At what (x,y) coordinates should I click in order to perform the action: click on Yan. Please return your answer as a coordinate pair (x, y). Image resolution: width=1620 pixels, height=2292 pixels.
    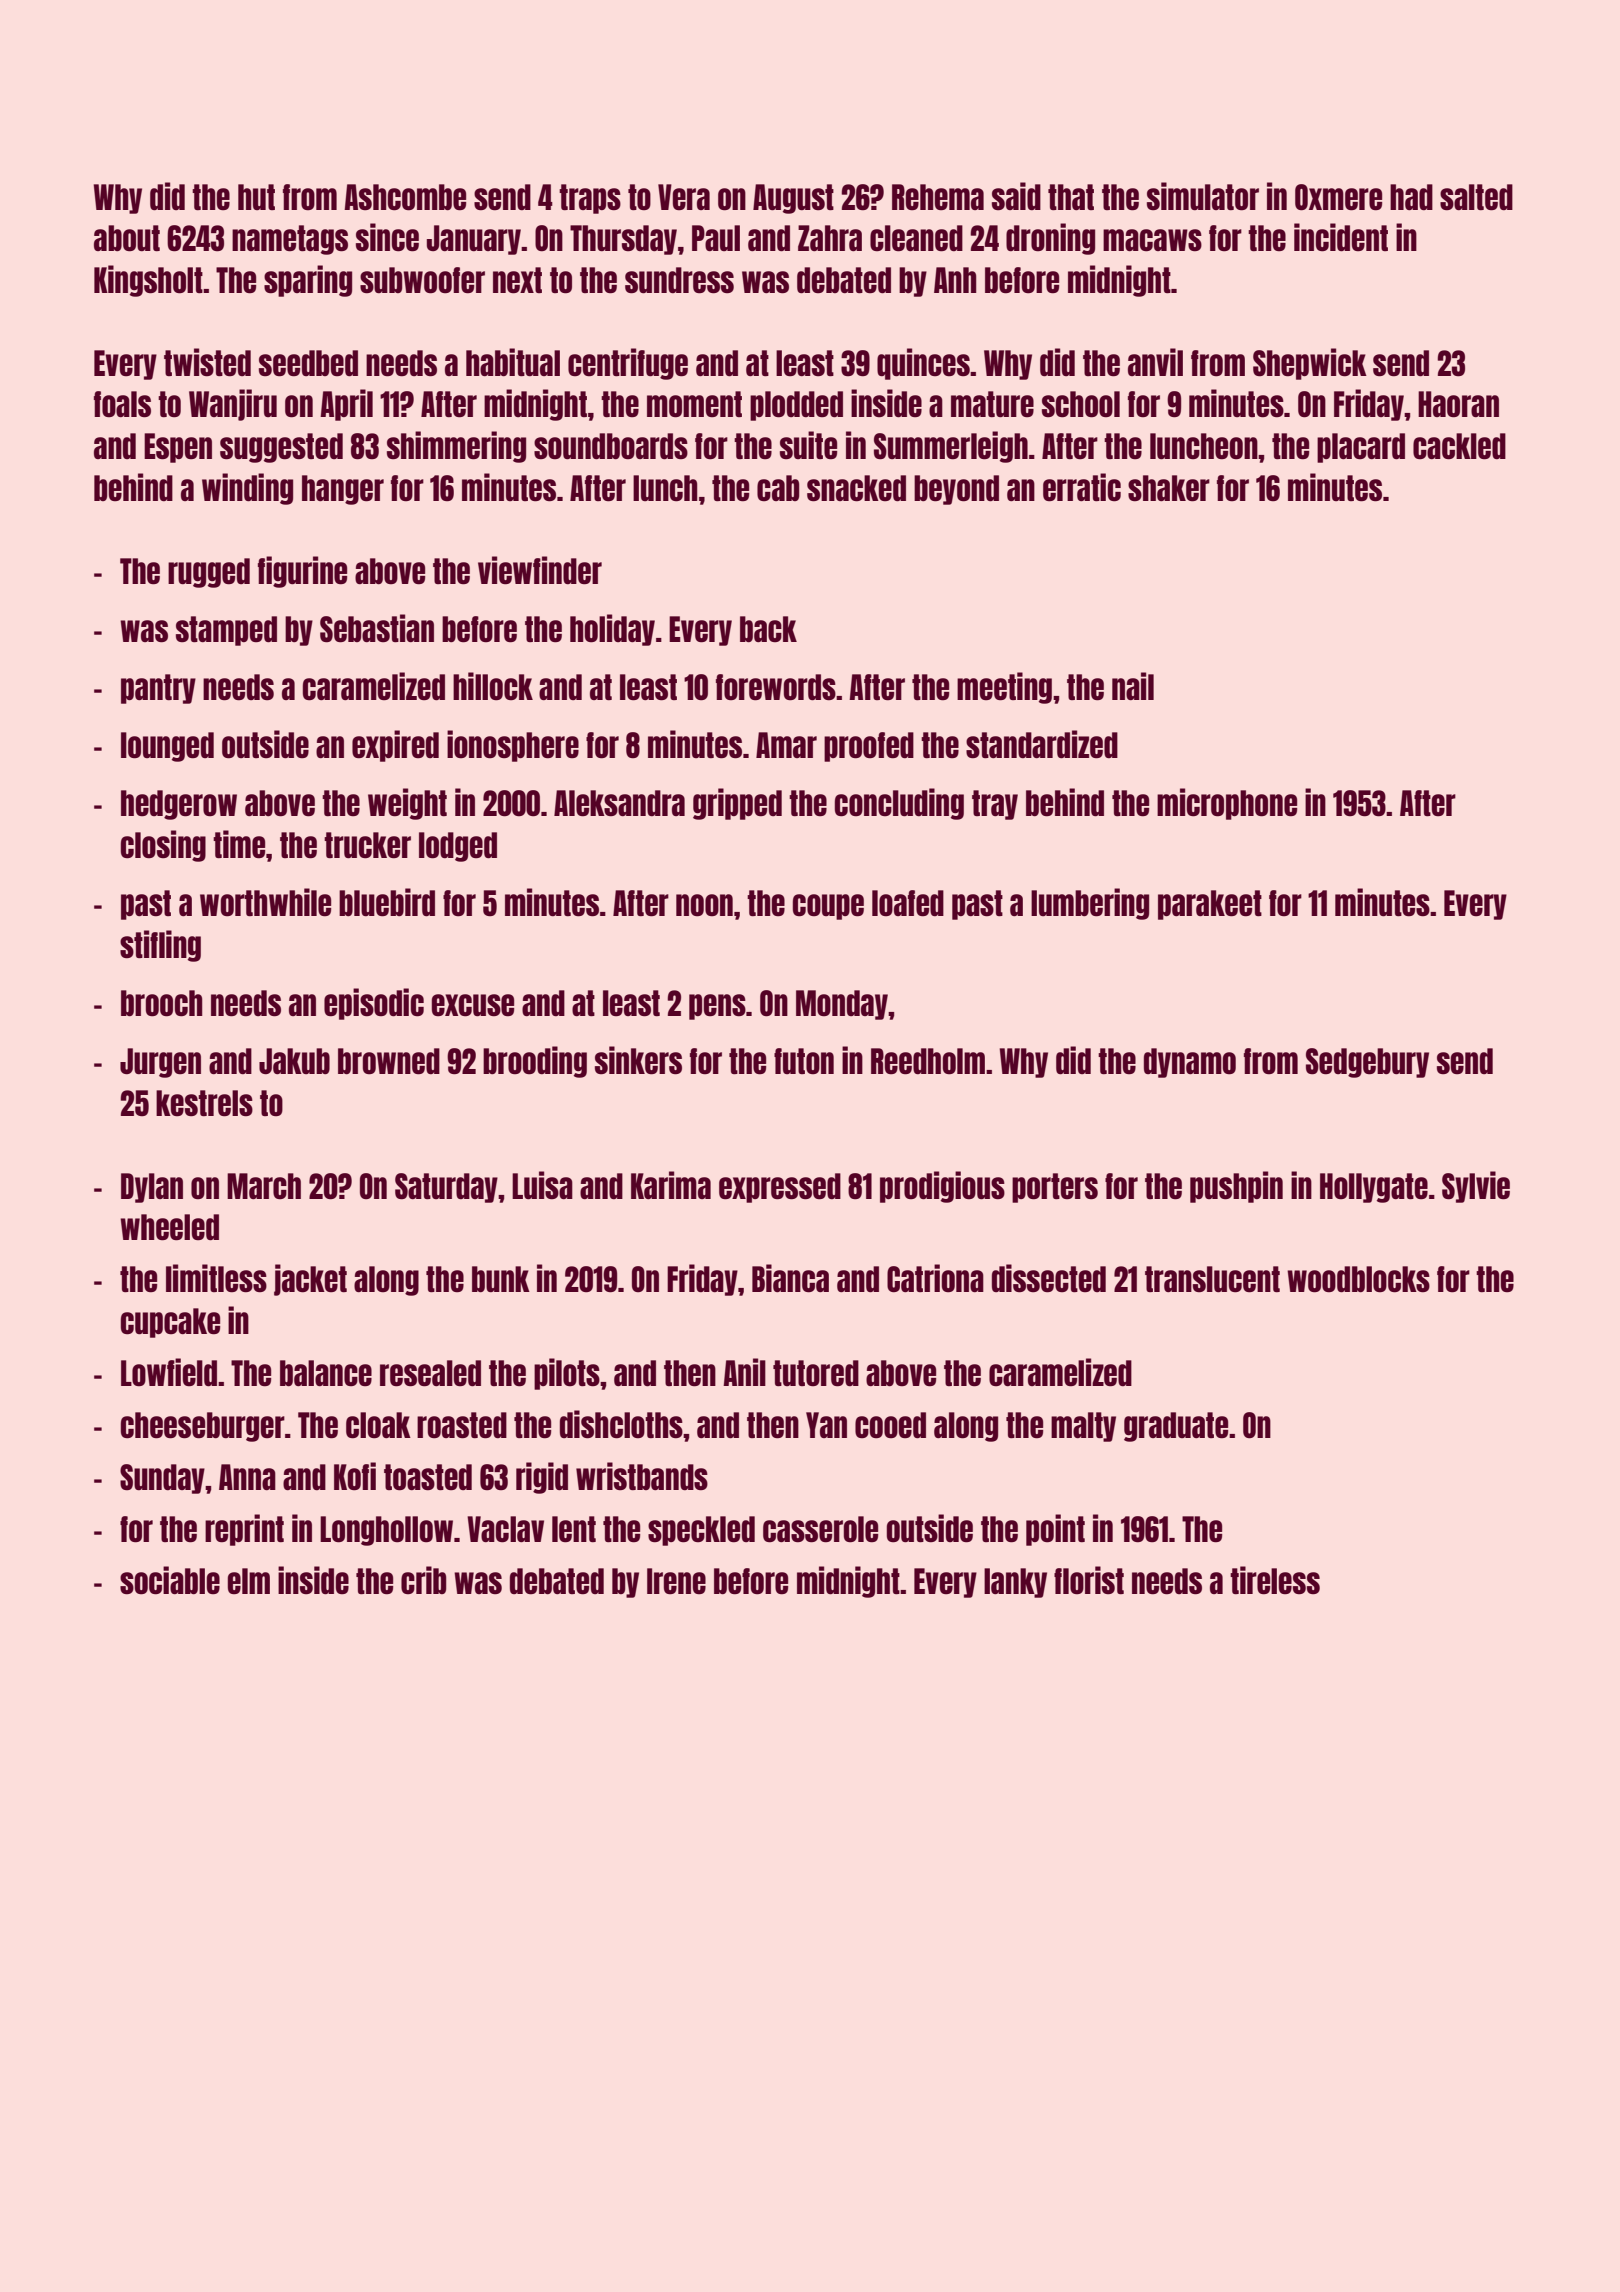
    Looking at the image, I should click on (826, 1425).
